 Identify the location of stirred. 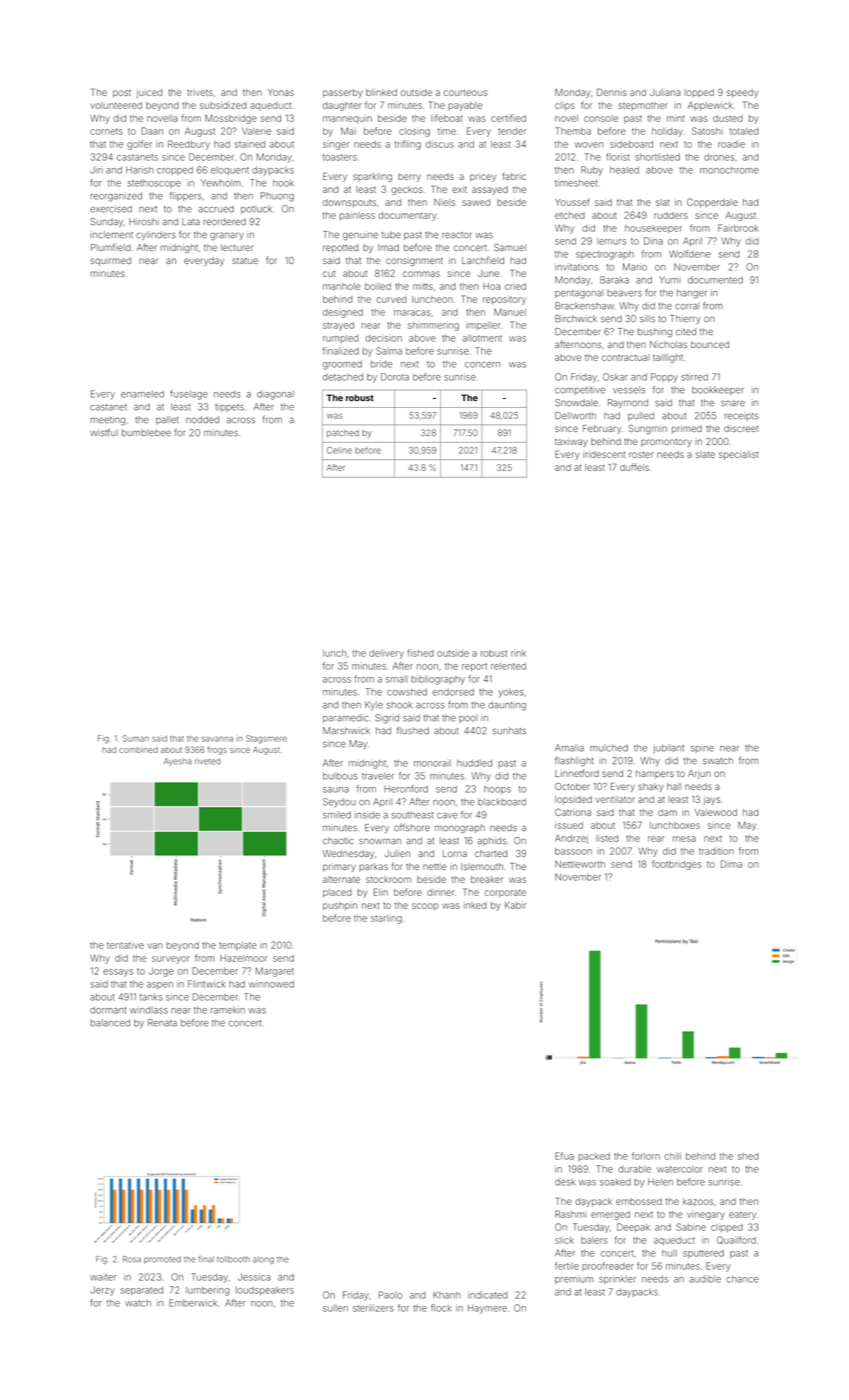
(695, 377).
